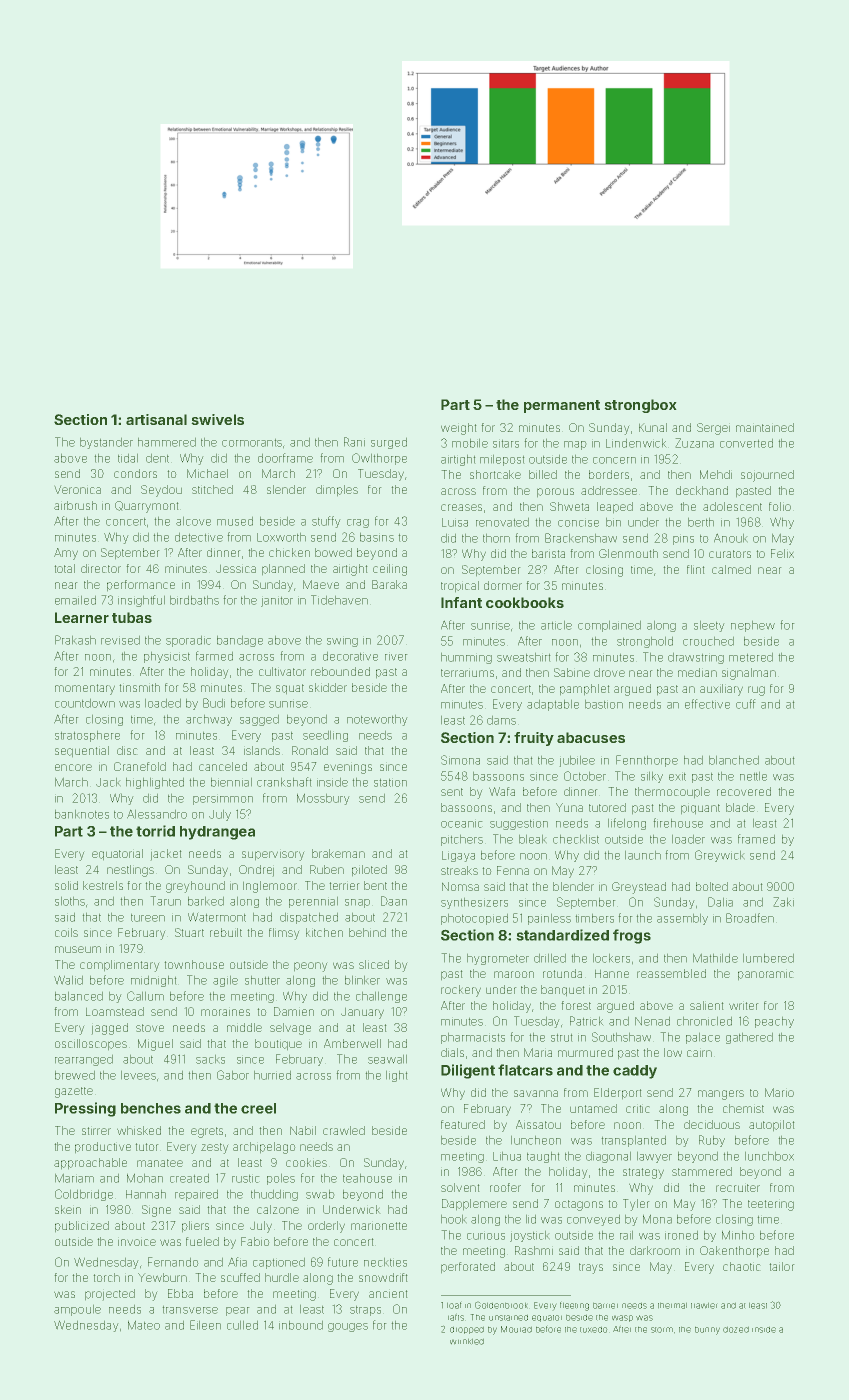  Describe the element at coordinates (348, 768) in the screenshot. I see `evenings` at that location.
